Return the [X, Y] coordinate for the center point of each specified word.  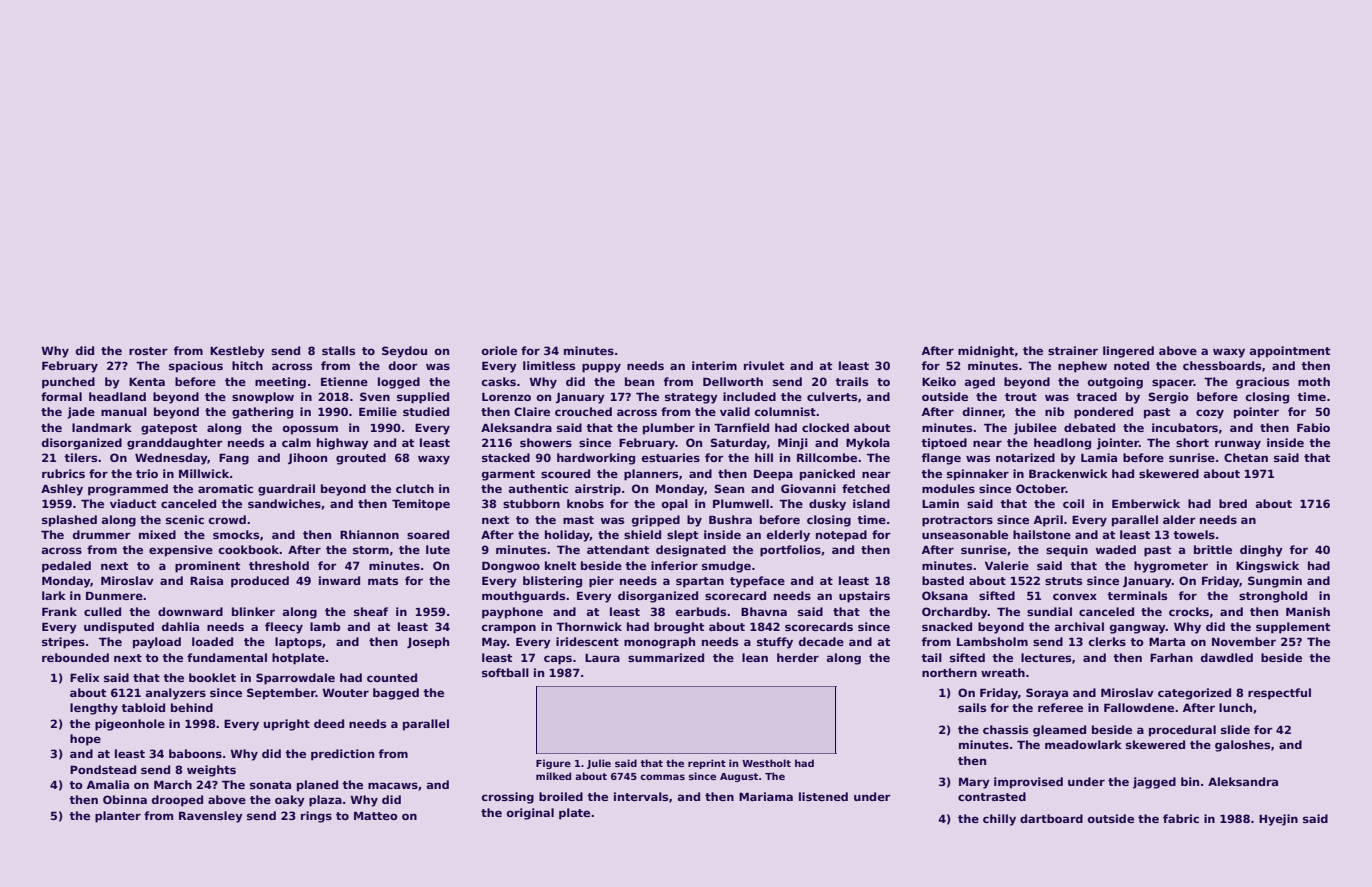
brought [679, 628]
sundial [1049, 611]
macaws [393, 785]
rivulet [764, 365]
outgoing [1115, 383]
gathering [262, 413]
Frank [59, 611]
